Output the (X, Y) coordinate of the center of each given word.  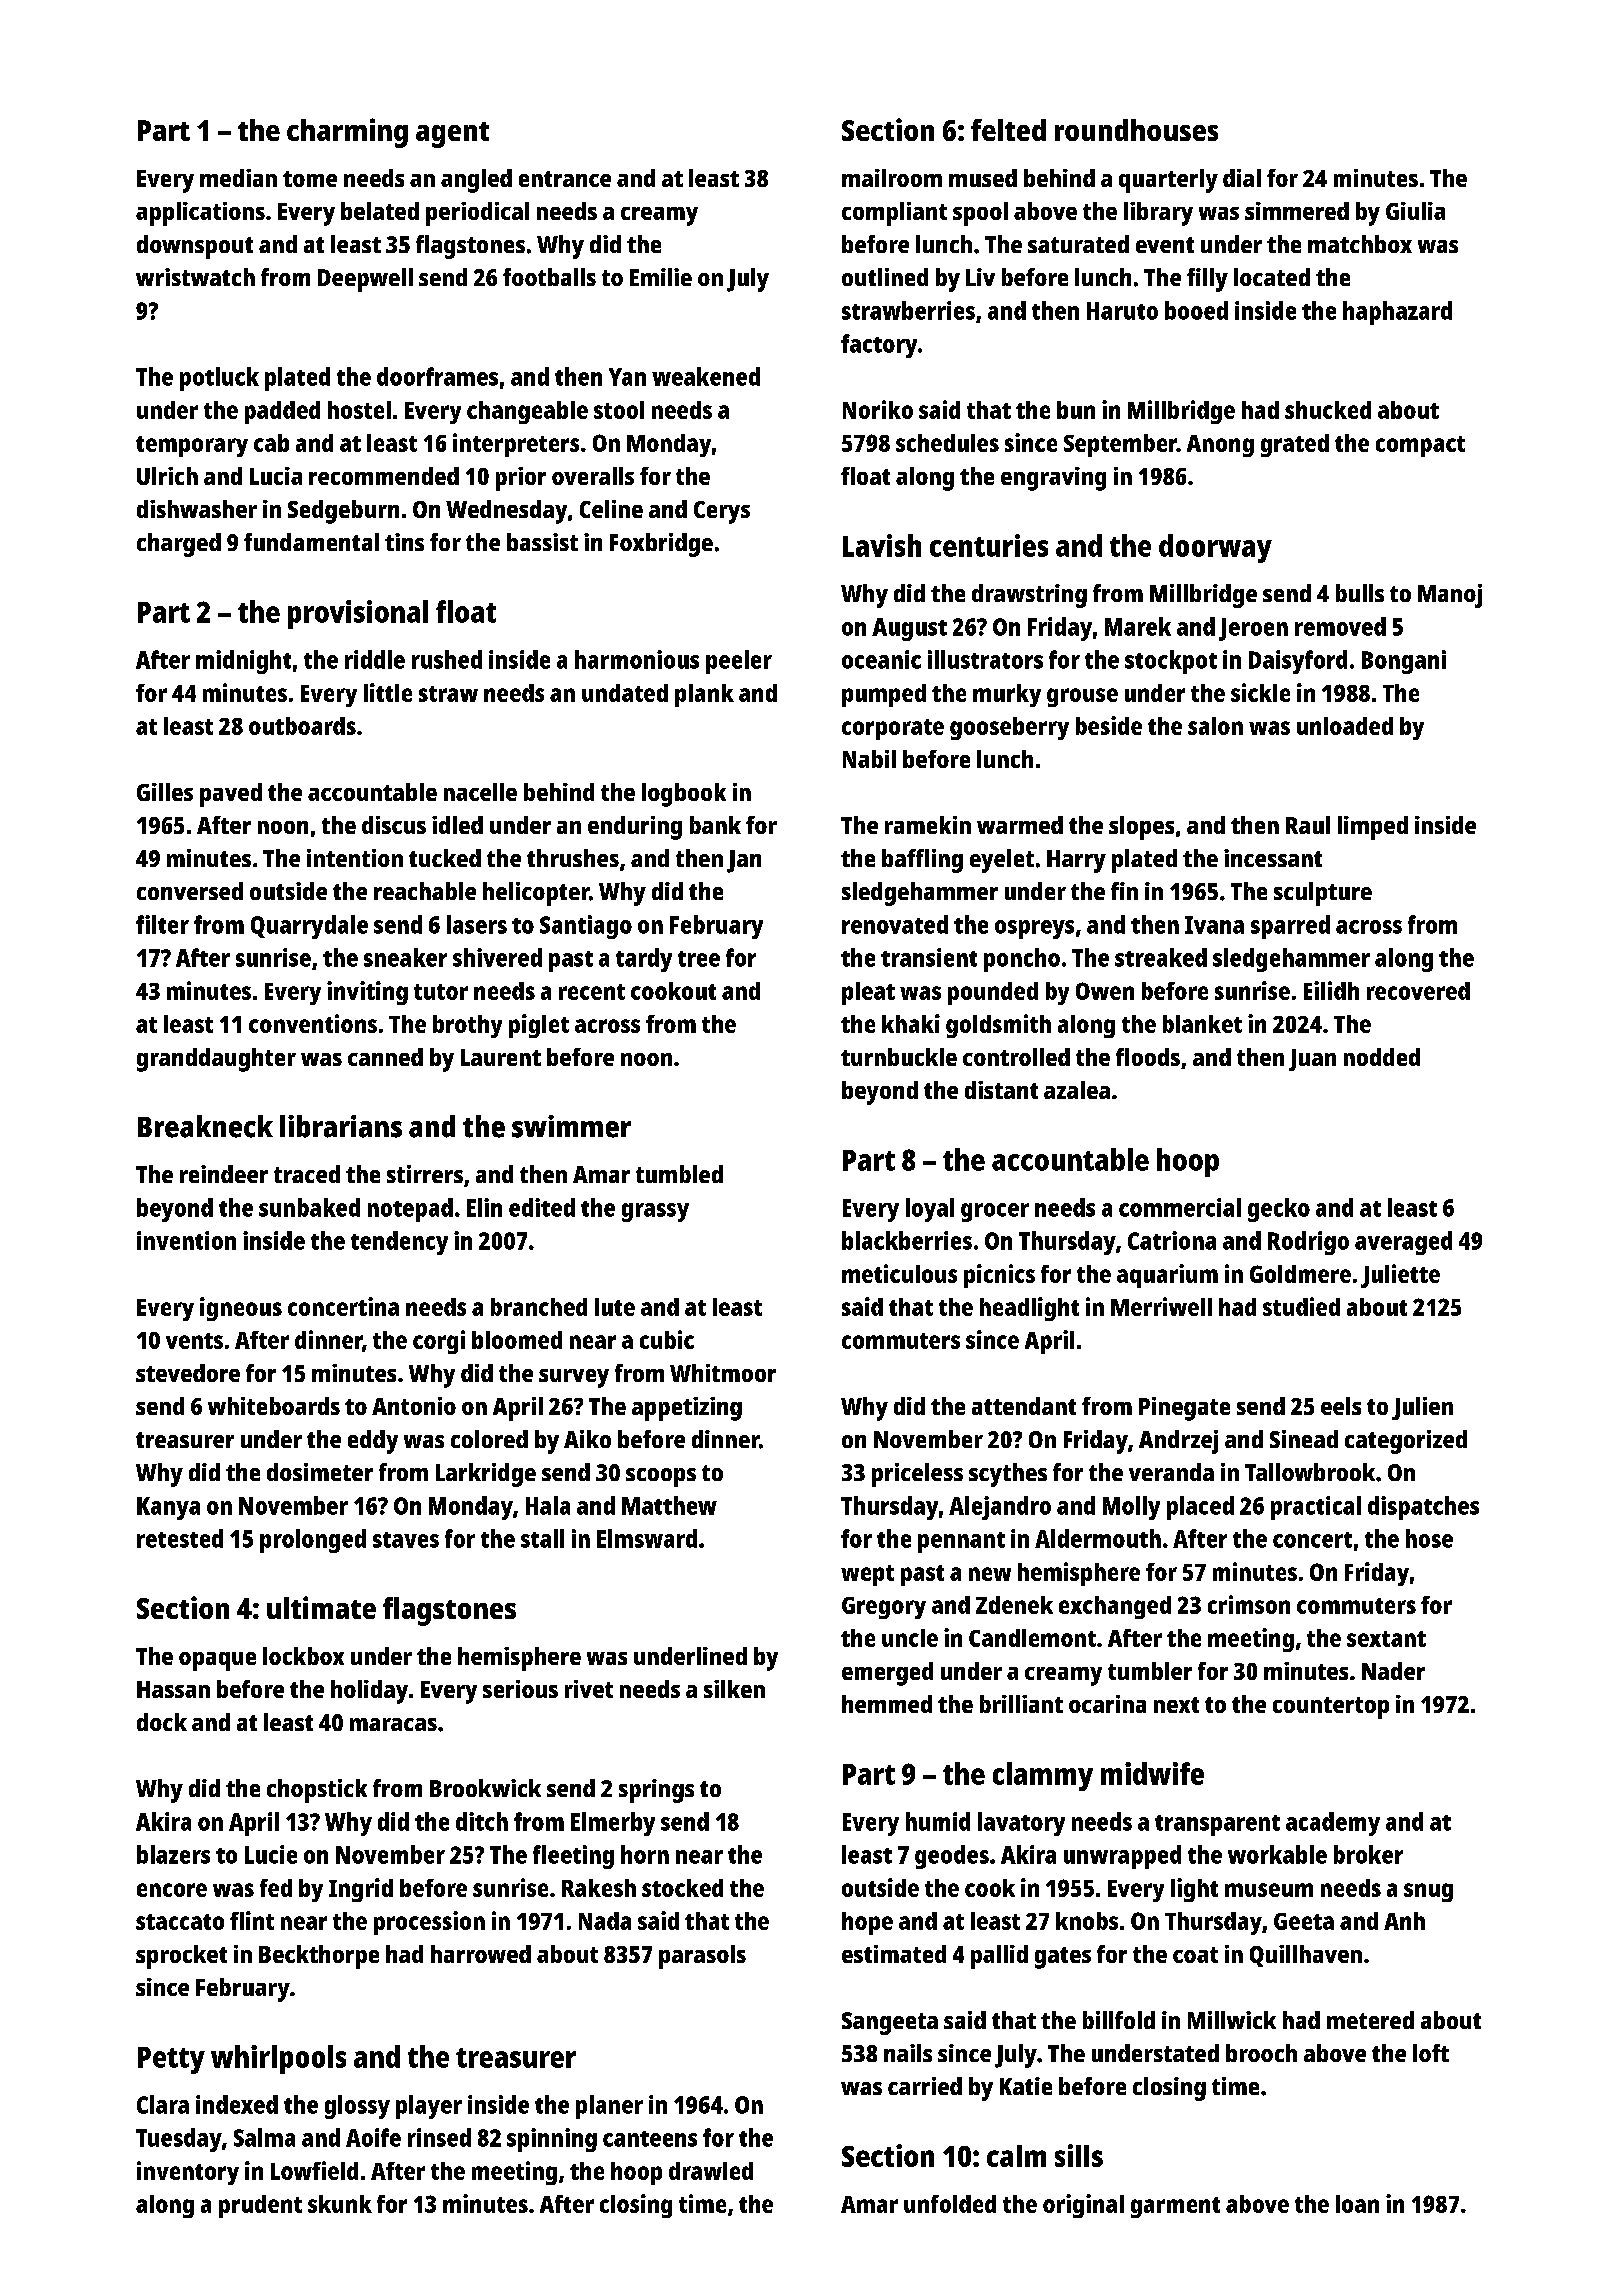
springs (656, 1791)
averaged (1403, 1243)
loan (1357, 2204)
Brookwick (485, 1788)
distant (1001, 1090)
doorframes (437, 376)
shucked (1328, 410)
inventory (188, 2173)
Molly (1131, 1508)
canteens (650, 2139)
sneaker (405, 957)
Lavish (882, 545)
